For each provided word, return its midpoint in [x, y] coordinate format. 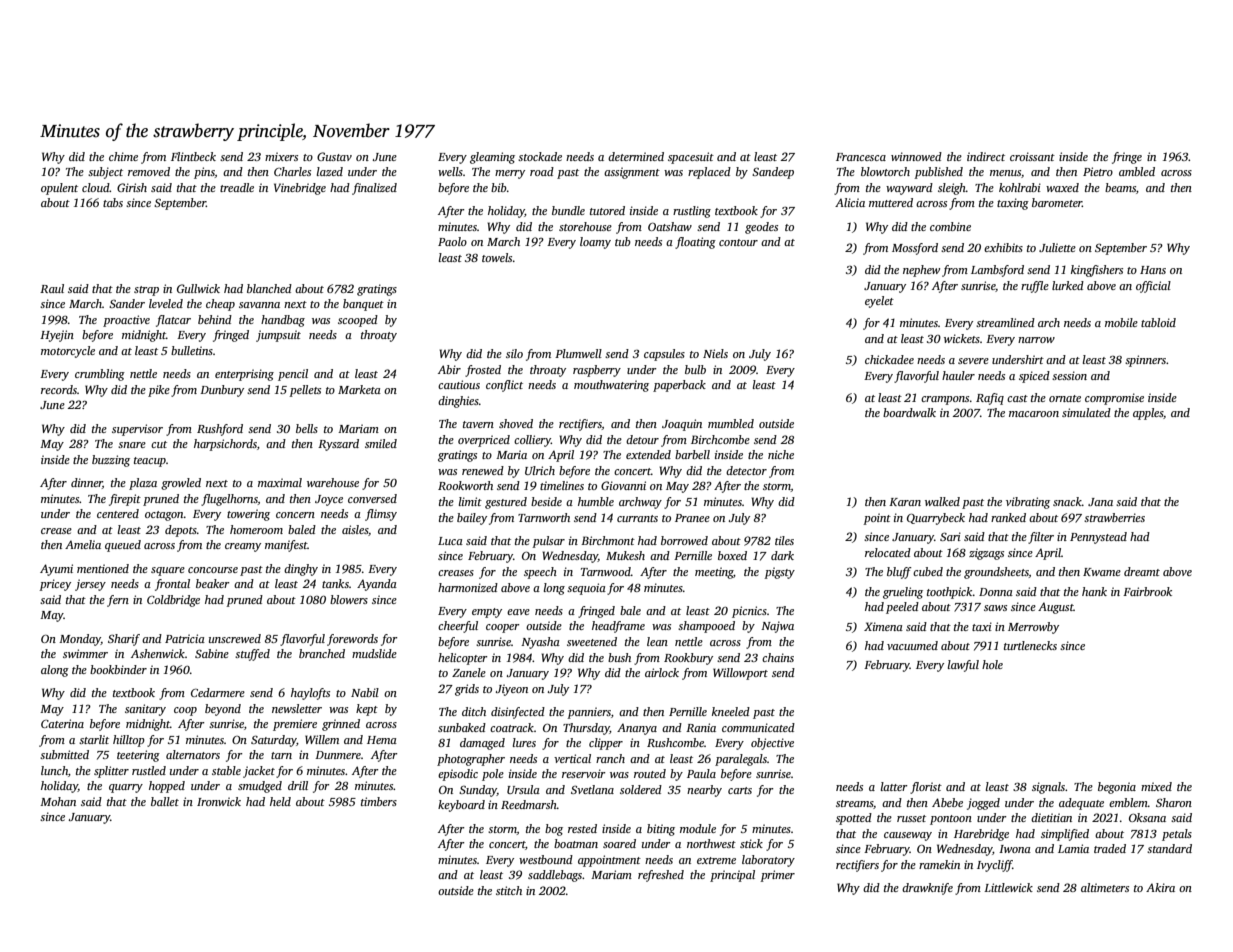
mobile [1121, 322]
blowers [349, 599]
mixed [1156, 786]
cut [159, 444]
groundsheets [996, 573]
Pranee [692, 518]
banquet [363, 305]
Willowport [740, 674]
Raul [52, 288]
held [280, 801]
